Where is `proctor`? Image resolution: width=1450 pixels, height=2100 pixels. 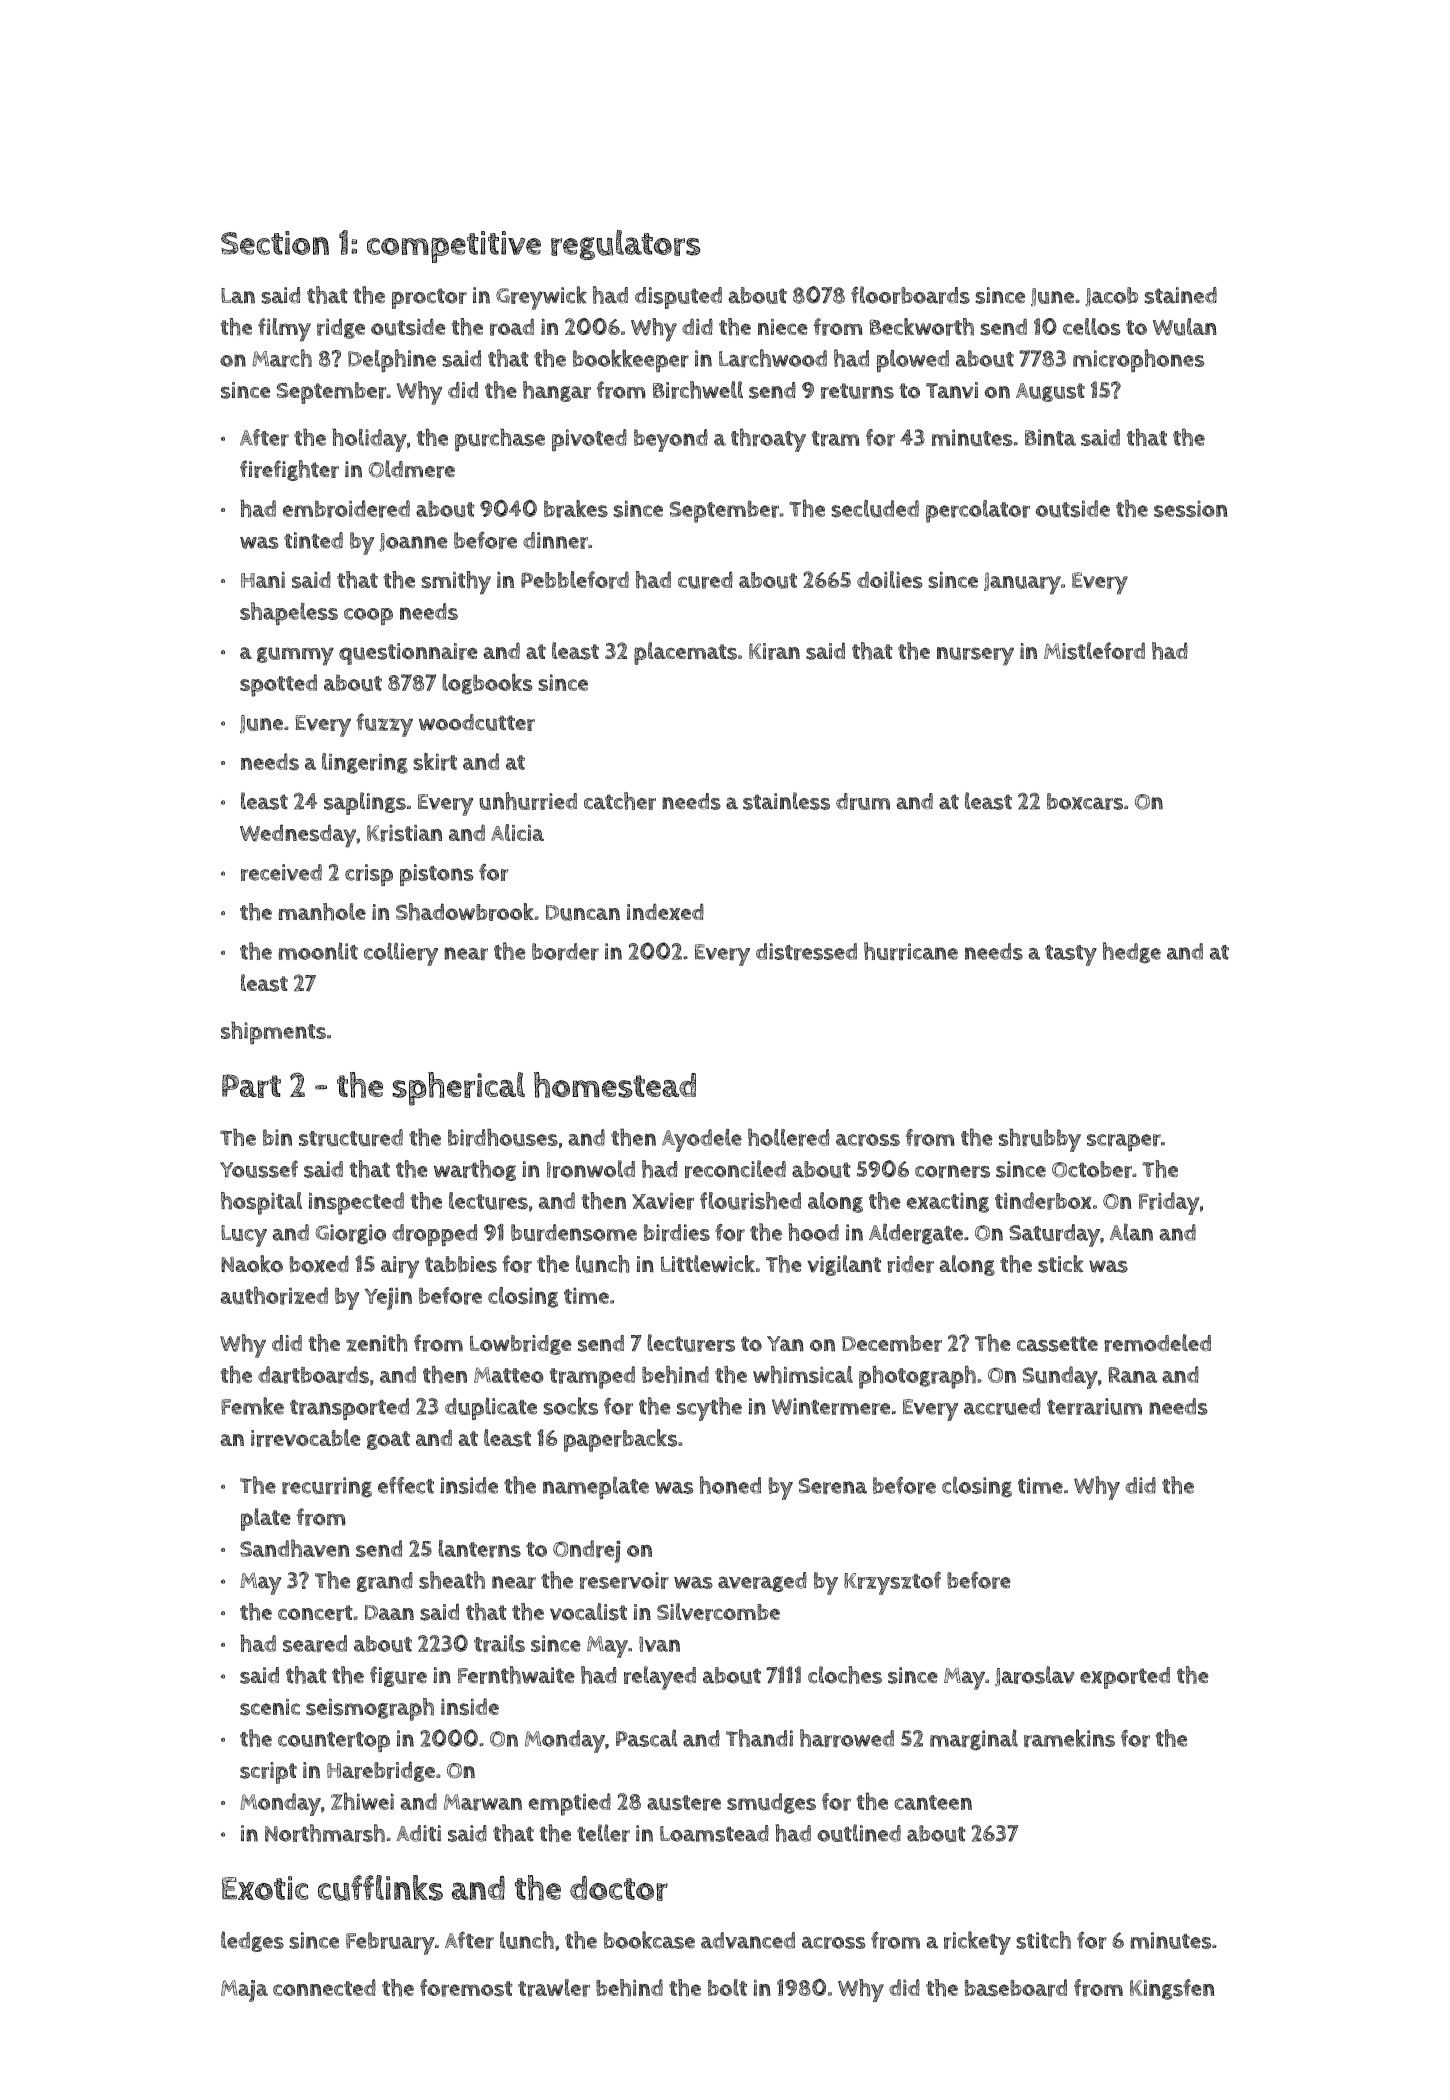
proctor is located at coordinates (429, 298).
